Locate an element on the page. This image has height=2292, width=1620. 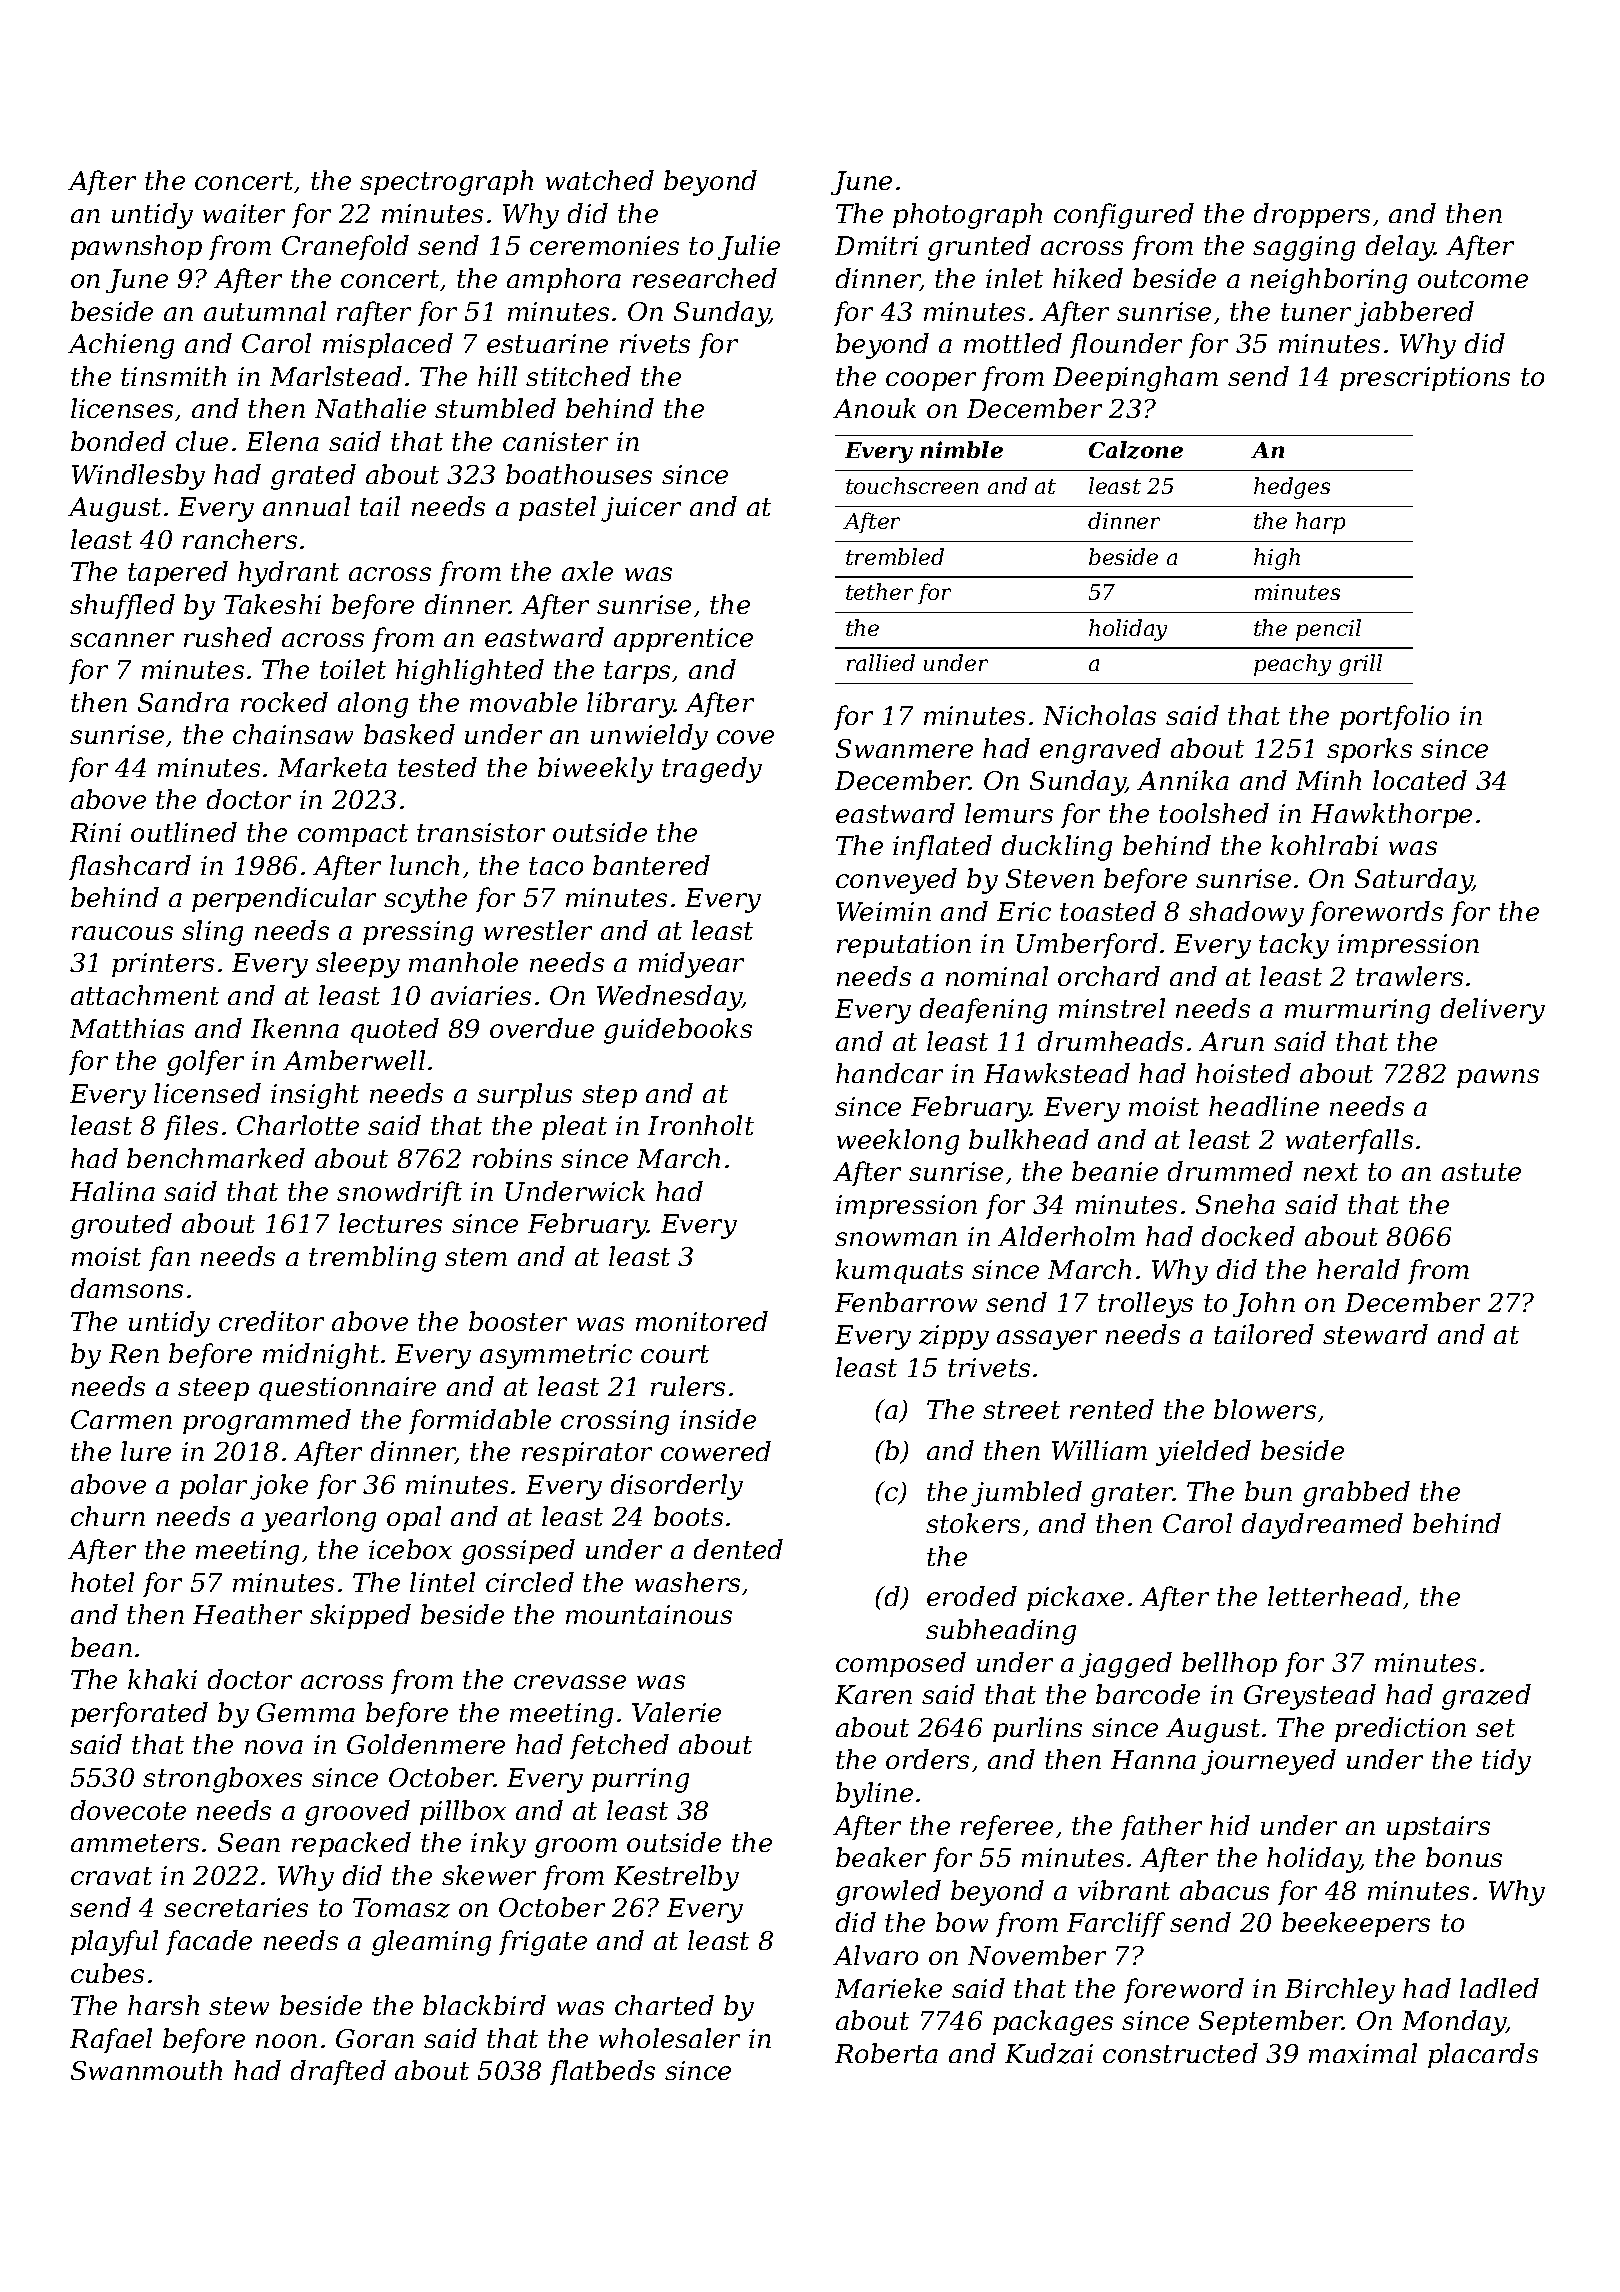
Marketa is located at coordinates (332, 767).
